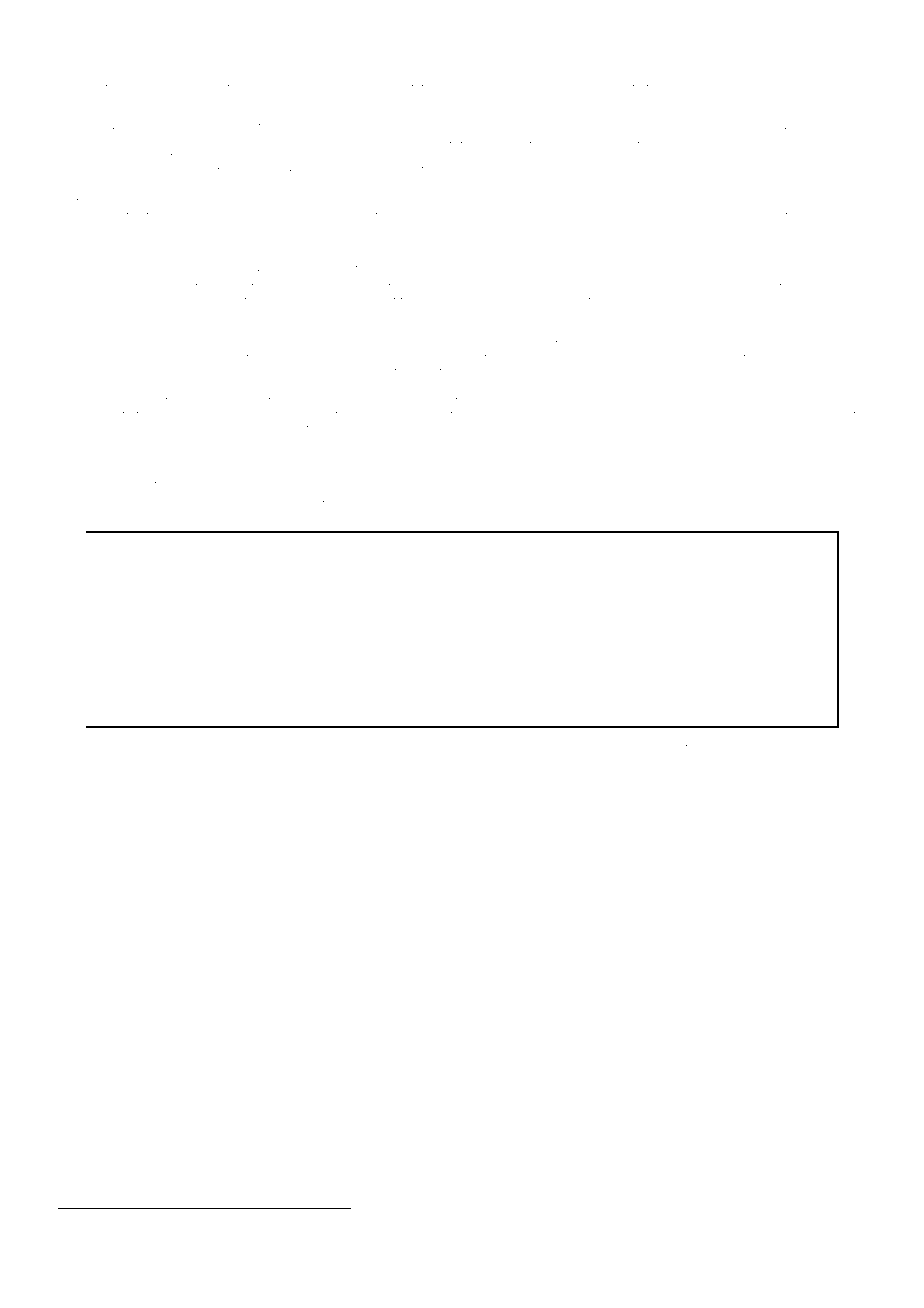 The width and height of the document is (924, 1308). Describe the element at coordinates (625, 772) in the document. I see `transmission` at that location.
